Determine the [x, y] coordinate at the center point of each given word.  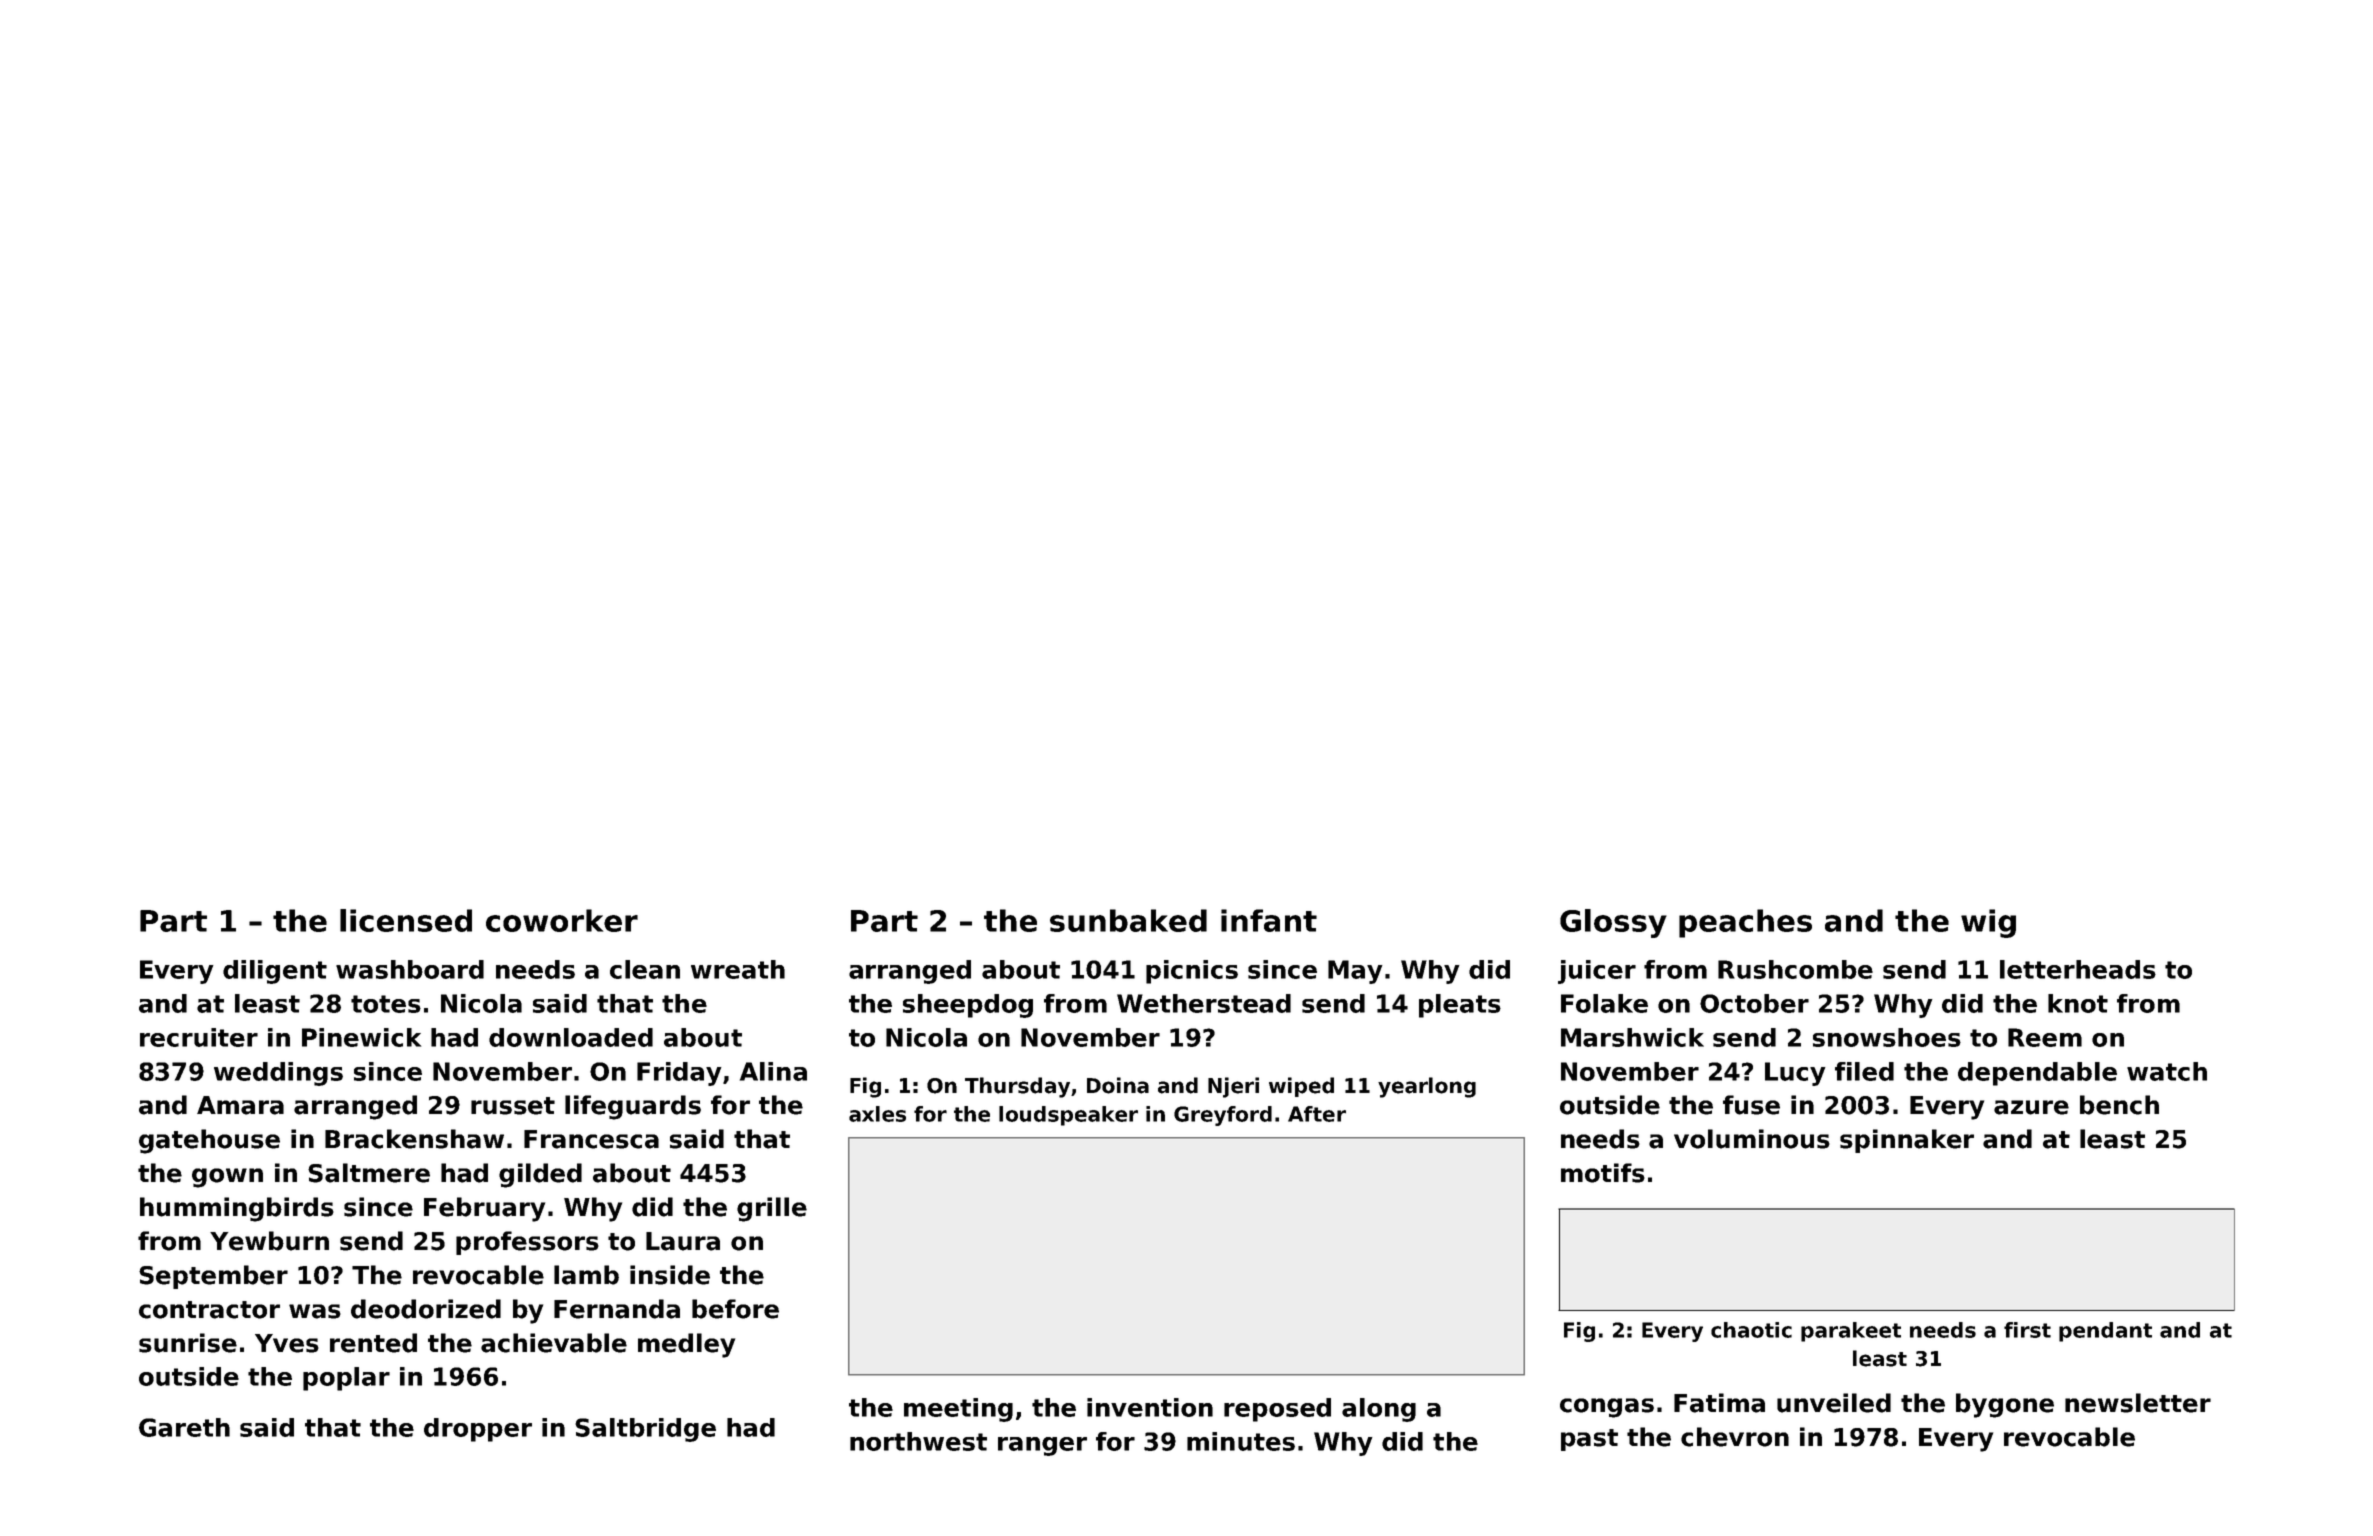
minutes [1241, 1441]
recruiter [199, 1037]
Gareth [184, 1427]
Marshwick [1632, 1037]
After [1317, 1114]
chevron [1735, 1437]
